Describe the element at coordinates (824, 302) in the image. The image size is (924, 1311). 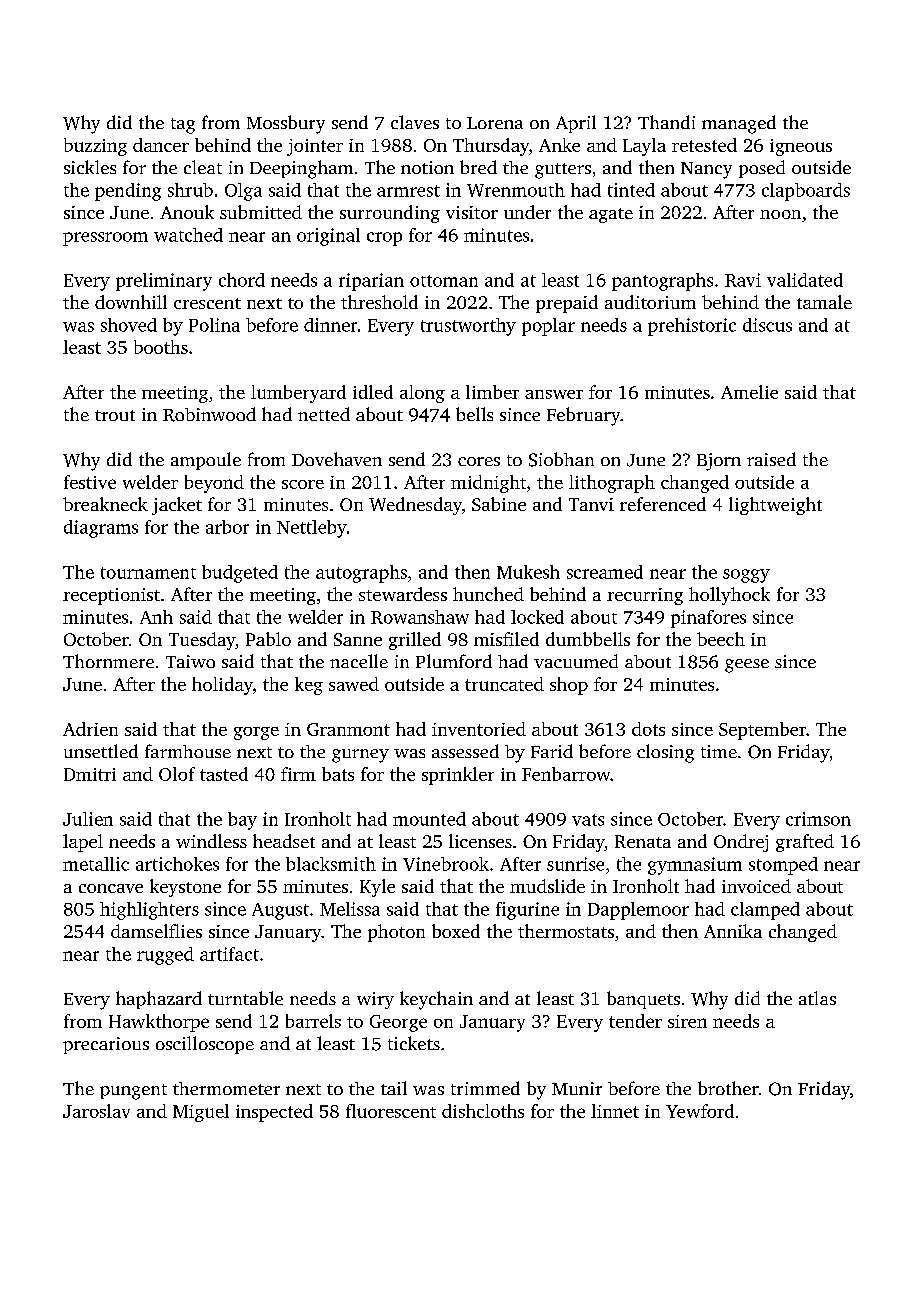
I see `tamale` at that location.
